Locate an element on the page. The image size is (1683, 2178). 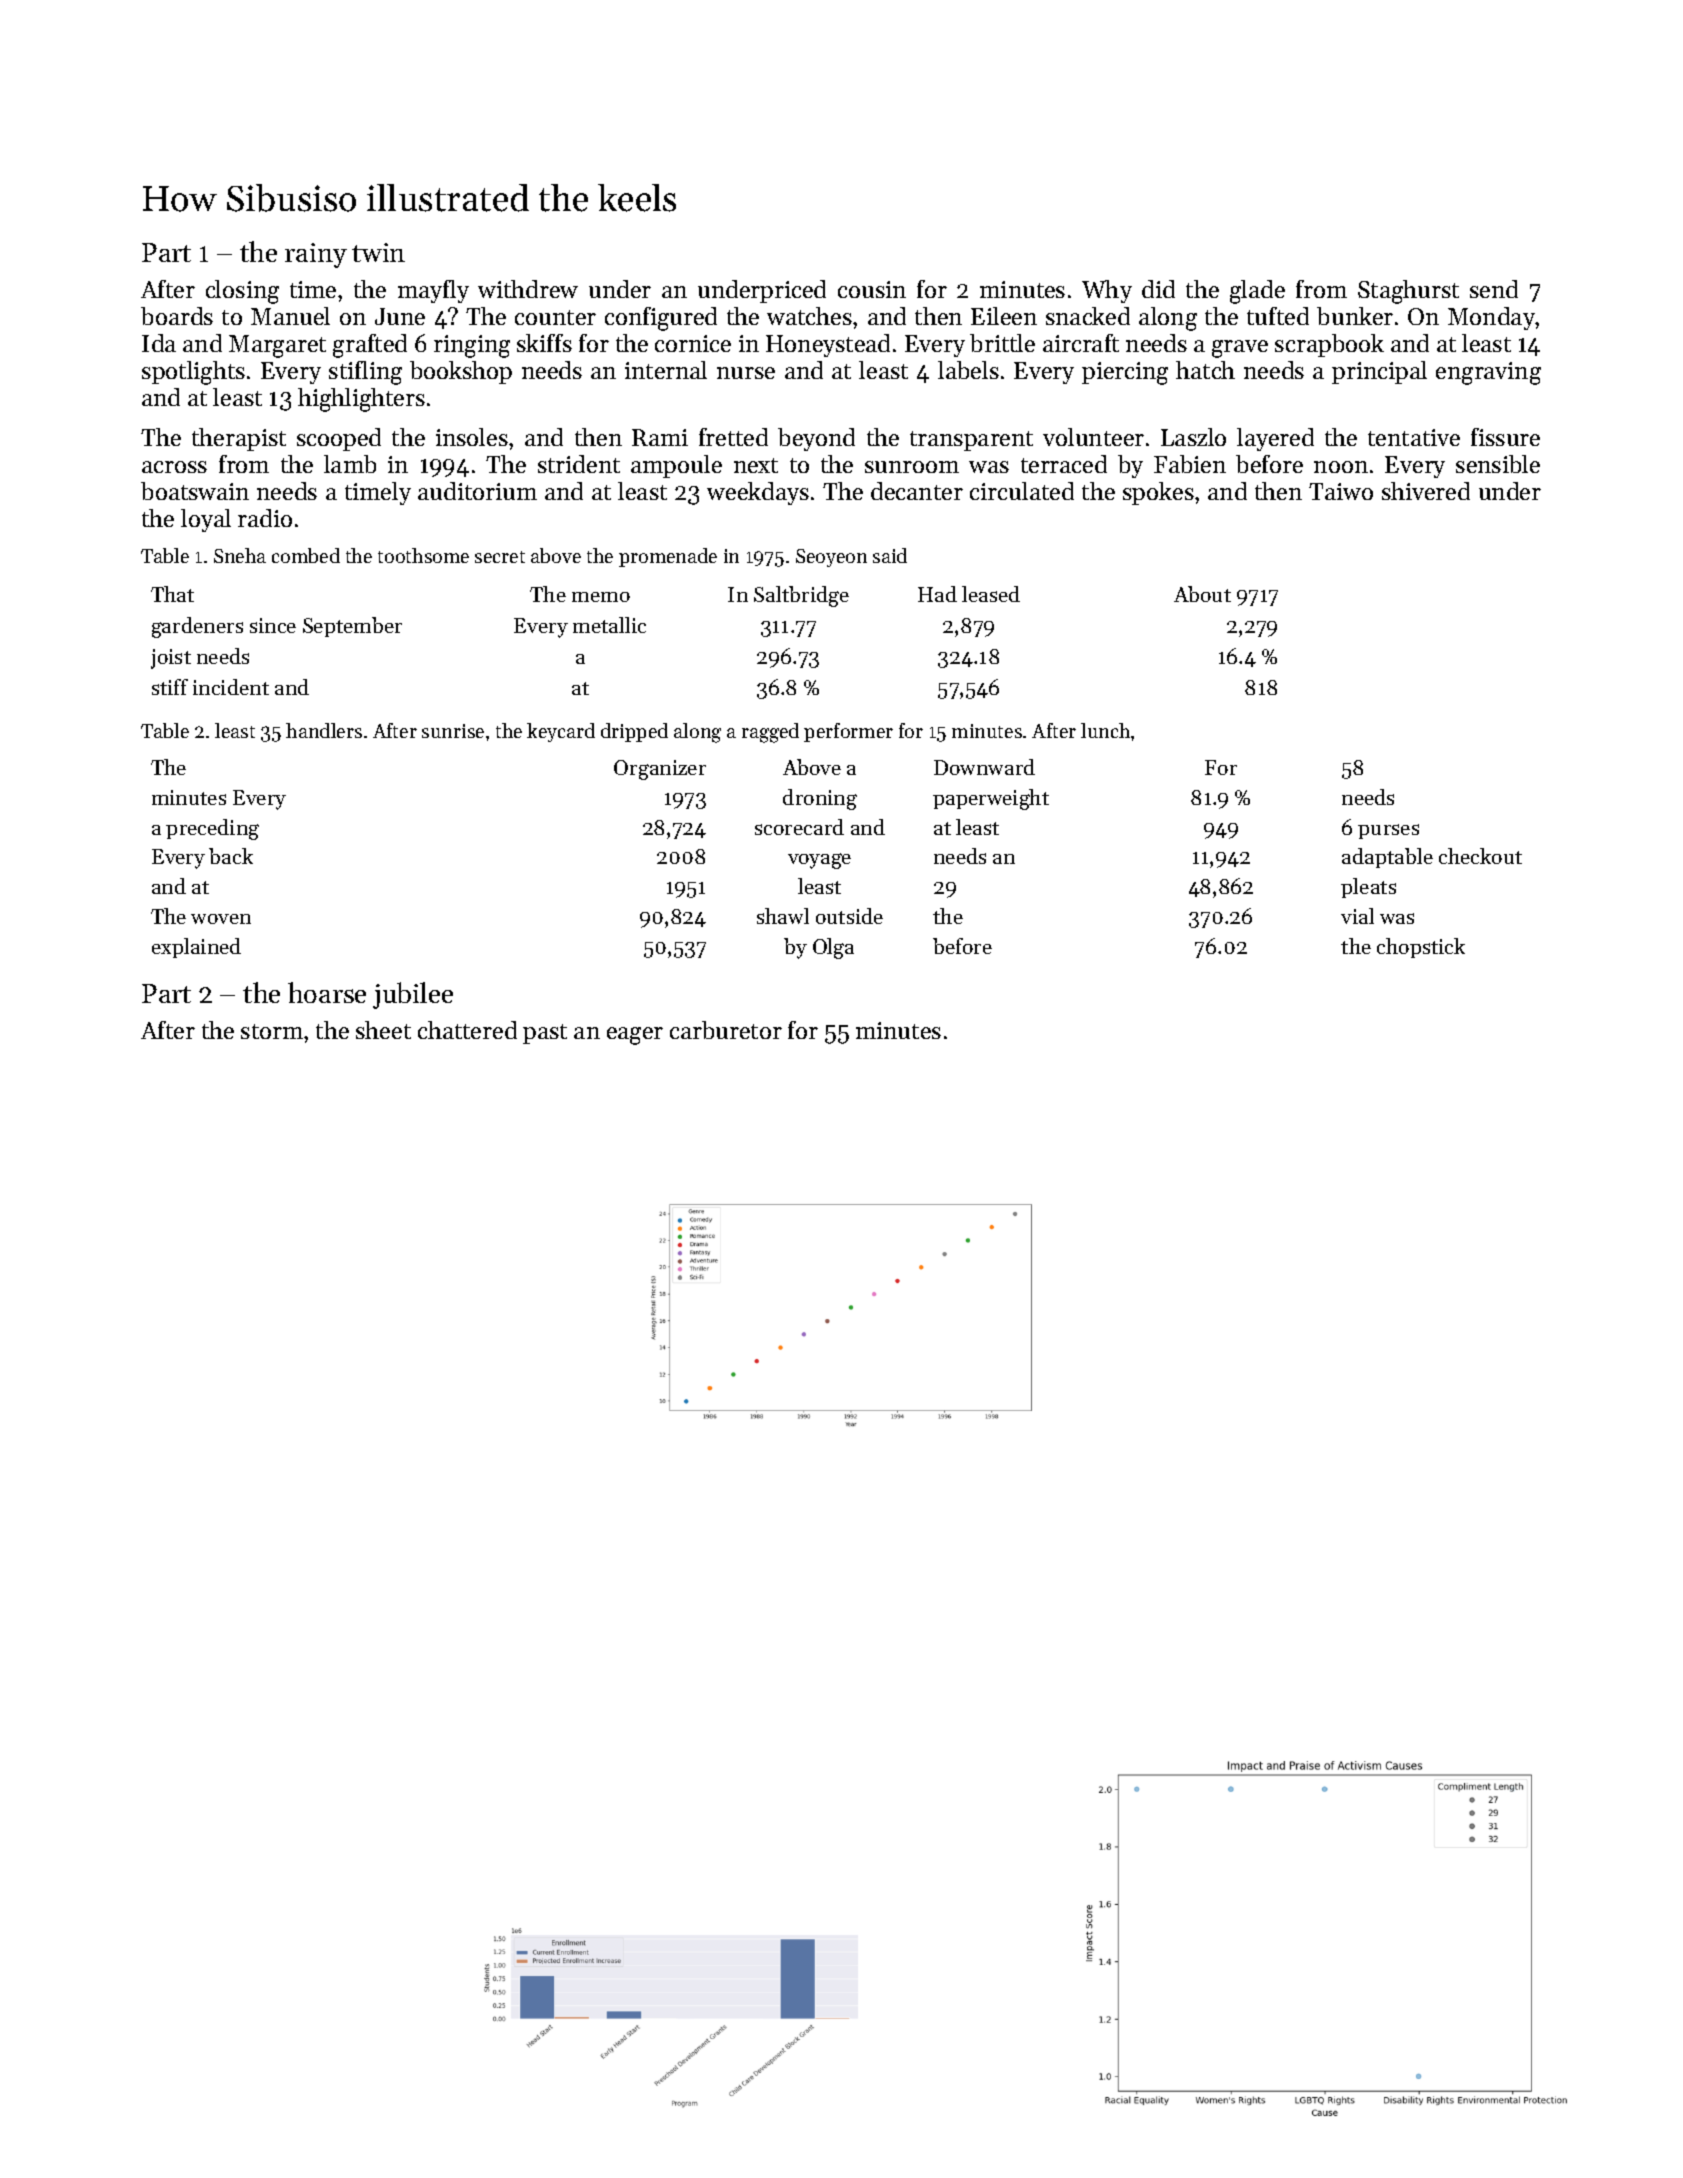
decanter is located at coordinates (917, 491).
